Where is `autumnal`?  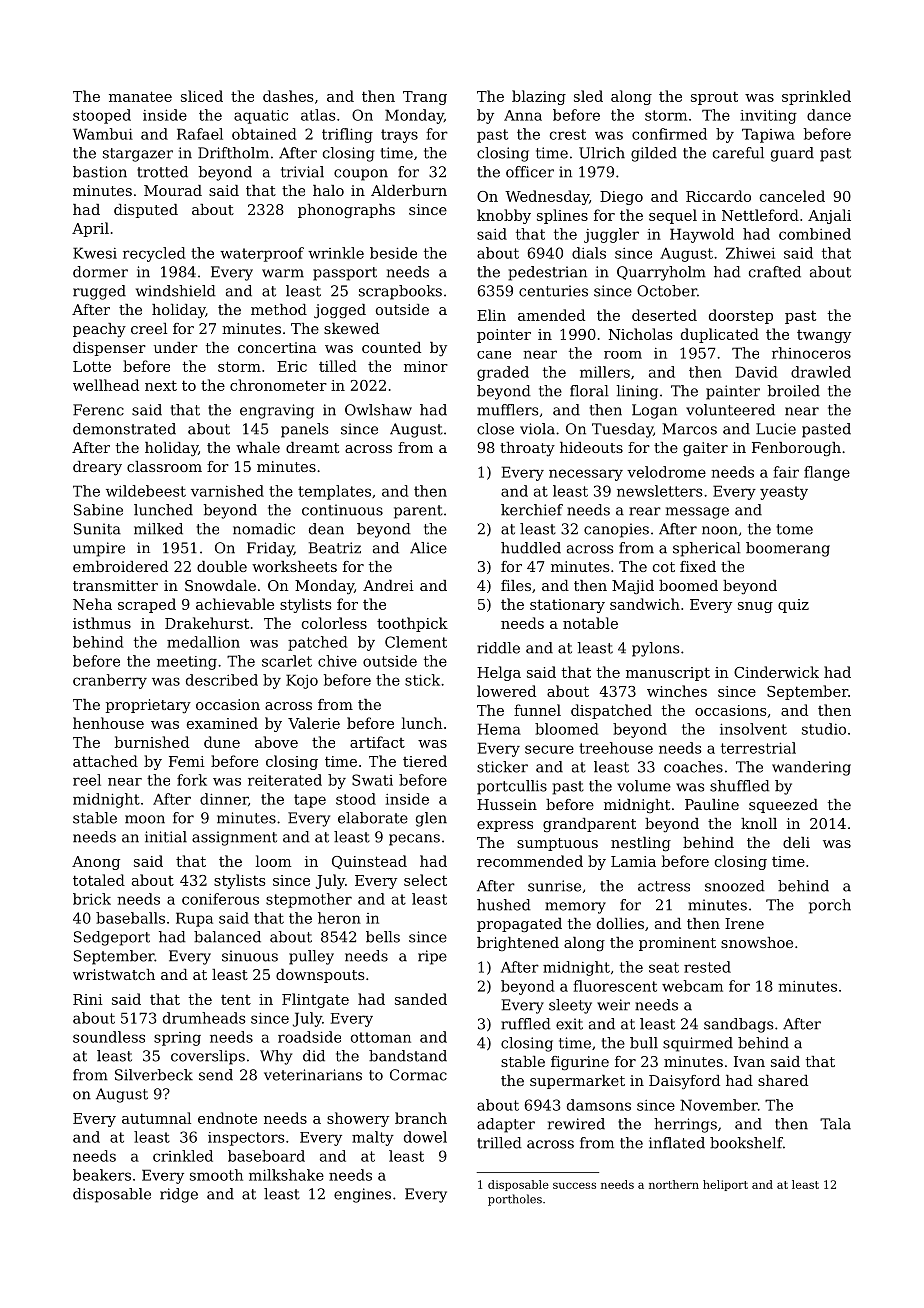 autumnal is located at coordinates (156, 1118).
